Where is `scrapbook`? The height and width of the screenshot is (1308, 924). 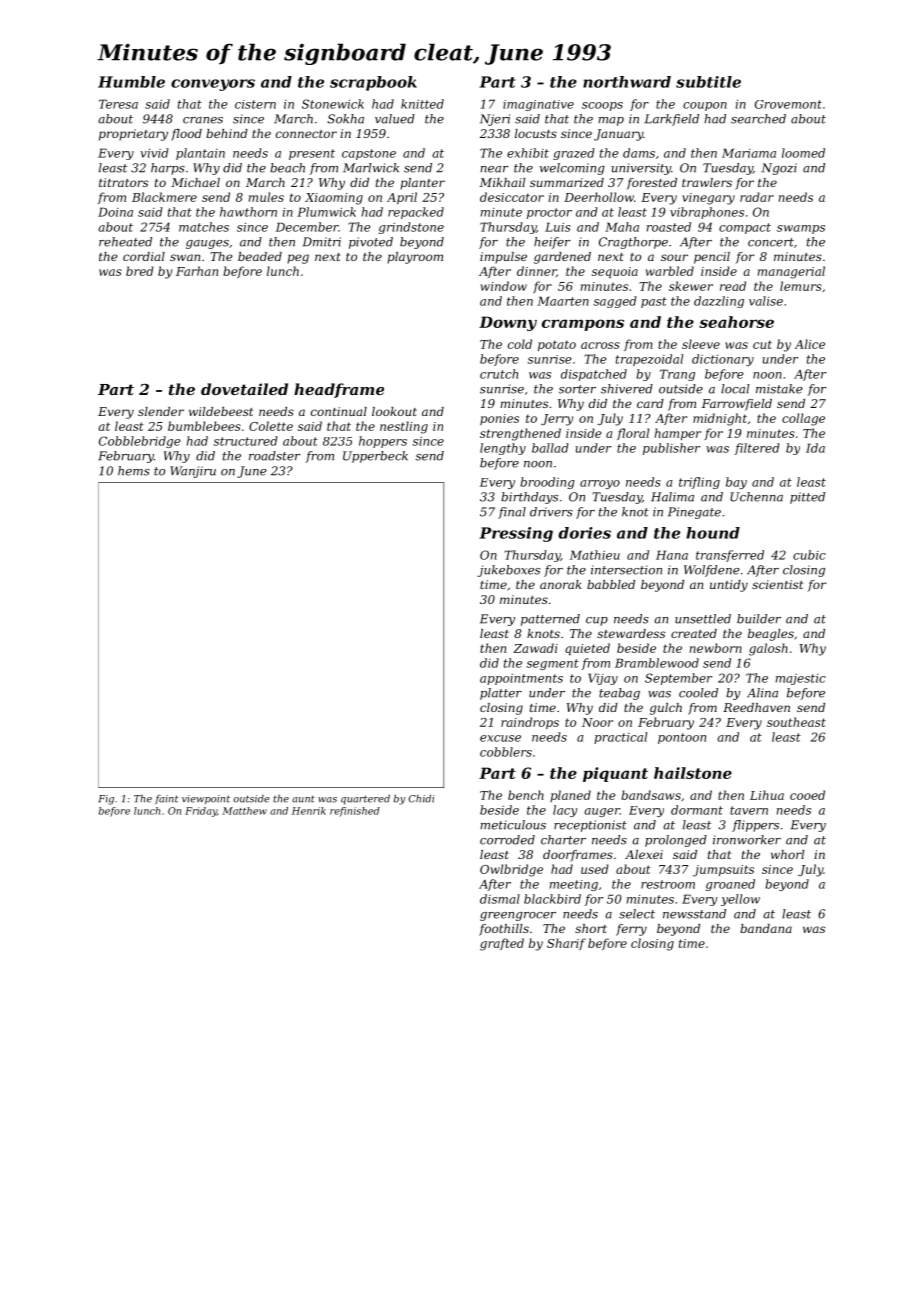 scrapbook is located at coordinates (373, 83).
